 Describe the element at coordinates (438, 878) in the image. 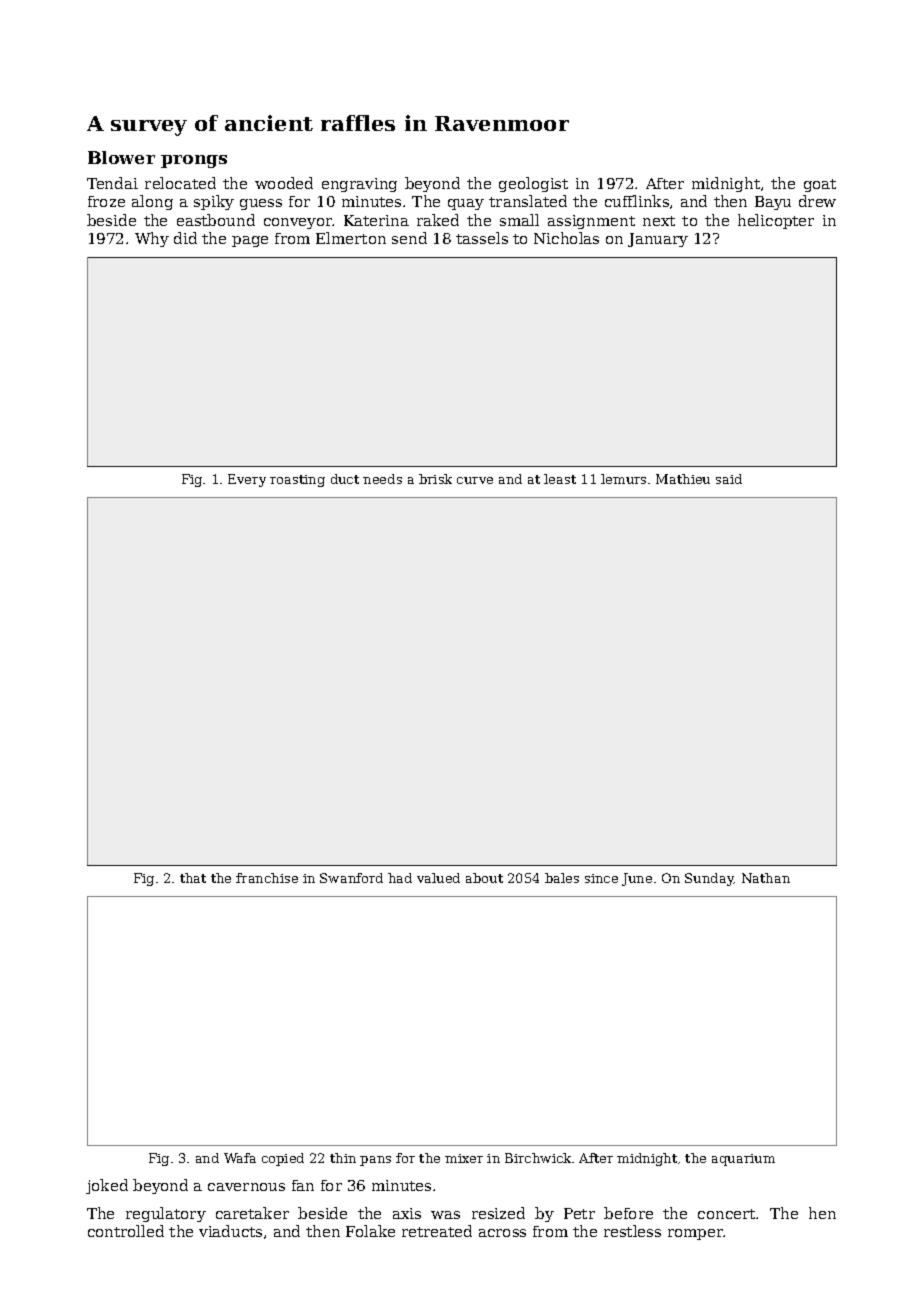

I see `valued` at that location.
